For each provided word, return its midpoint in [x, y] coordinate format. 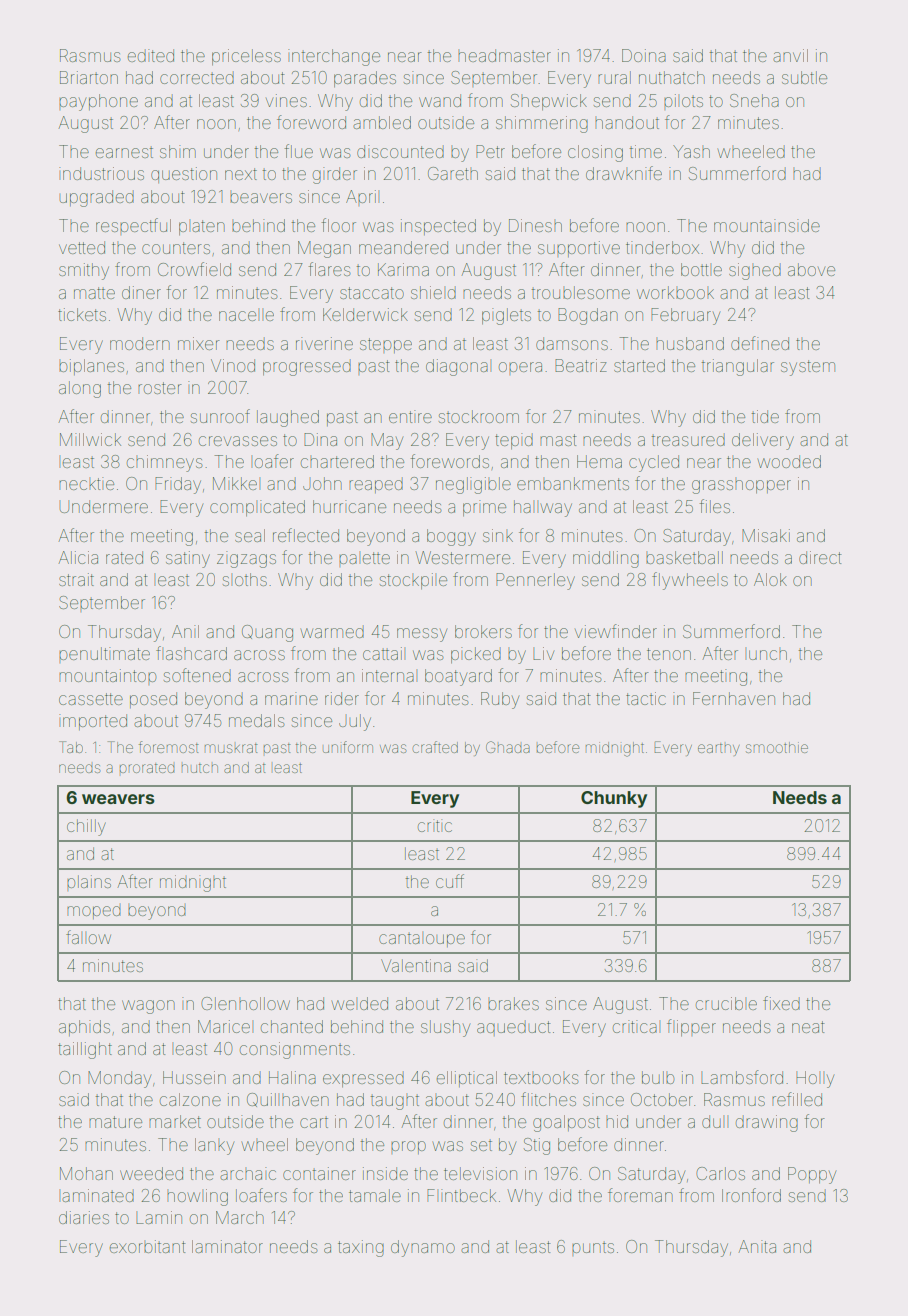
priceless [246, 57]
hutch [200, 768]
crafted [435, 747]
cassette [91, 699]
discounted [400, 151]
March [240, 1217]
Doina [644, 55]
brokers [483, 631]
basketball [684, 557]
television [480, 1173]
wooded [789, 461]
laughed [288, 418]
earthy [719, 749]
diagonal [457, 367]
